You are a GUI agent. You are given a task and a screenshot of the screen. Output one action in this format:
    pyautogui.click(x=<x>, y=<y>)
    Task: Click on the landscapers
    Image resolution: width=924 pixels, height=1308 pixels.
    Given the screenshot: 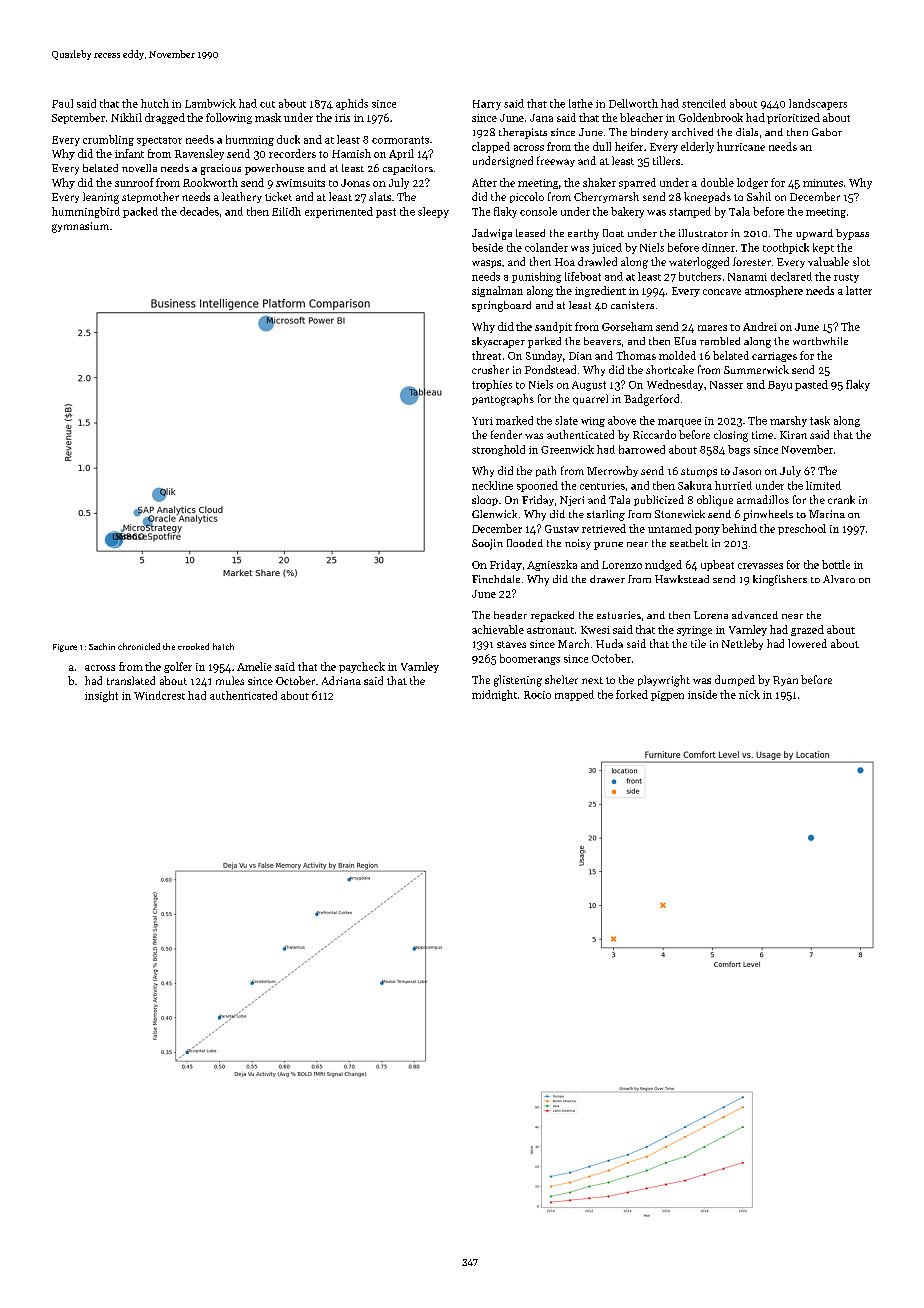 What is the action you would take?
    pyautogui.click(x=818, y=104)
